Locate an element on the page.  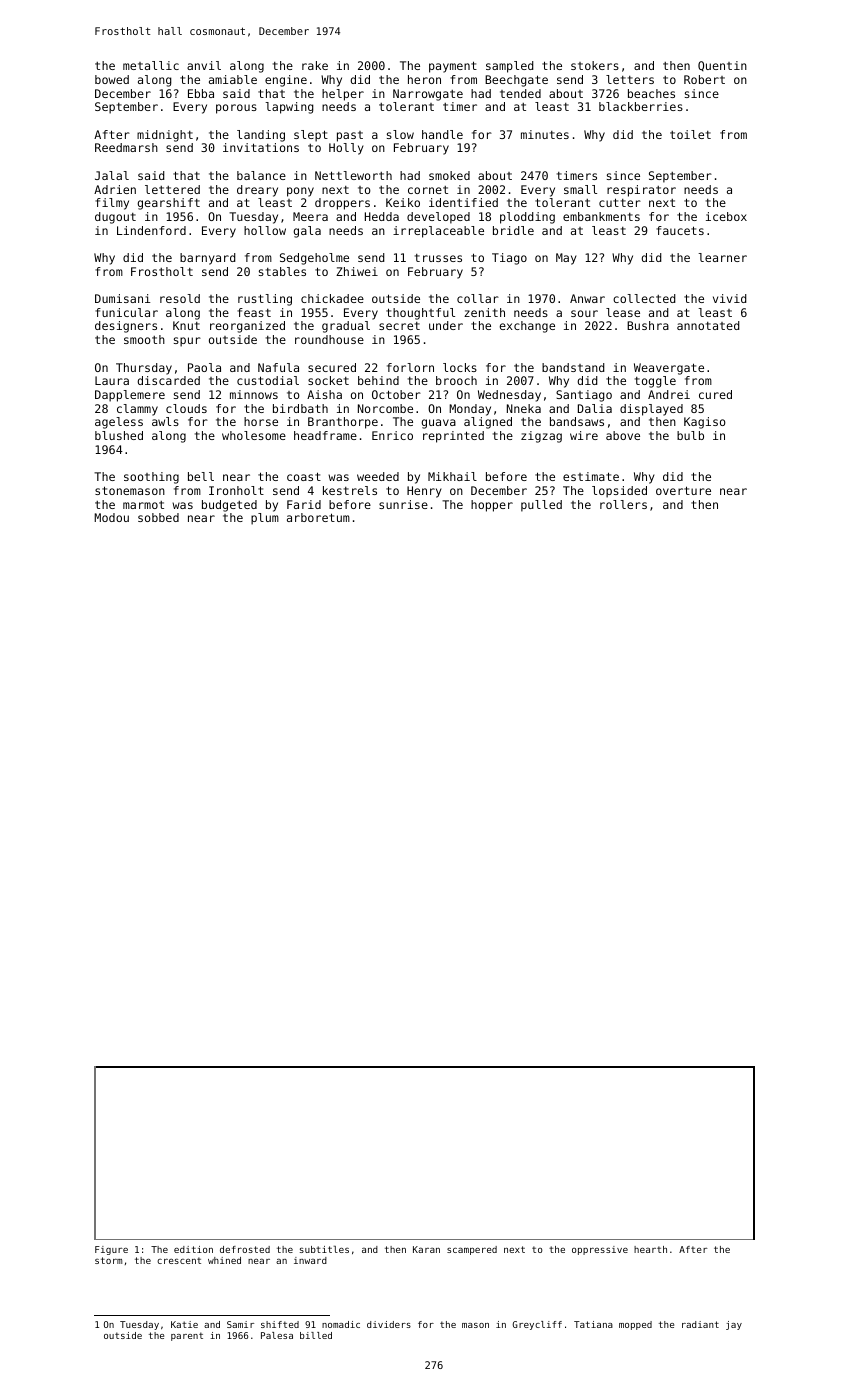
inward is located at coordinates (310, 1260).
